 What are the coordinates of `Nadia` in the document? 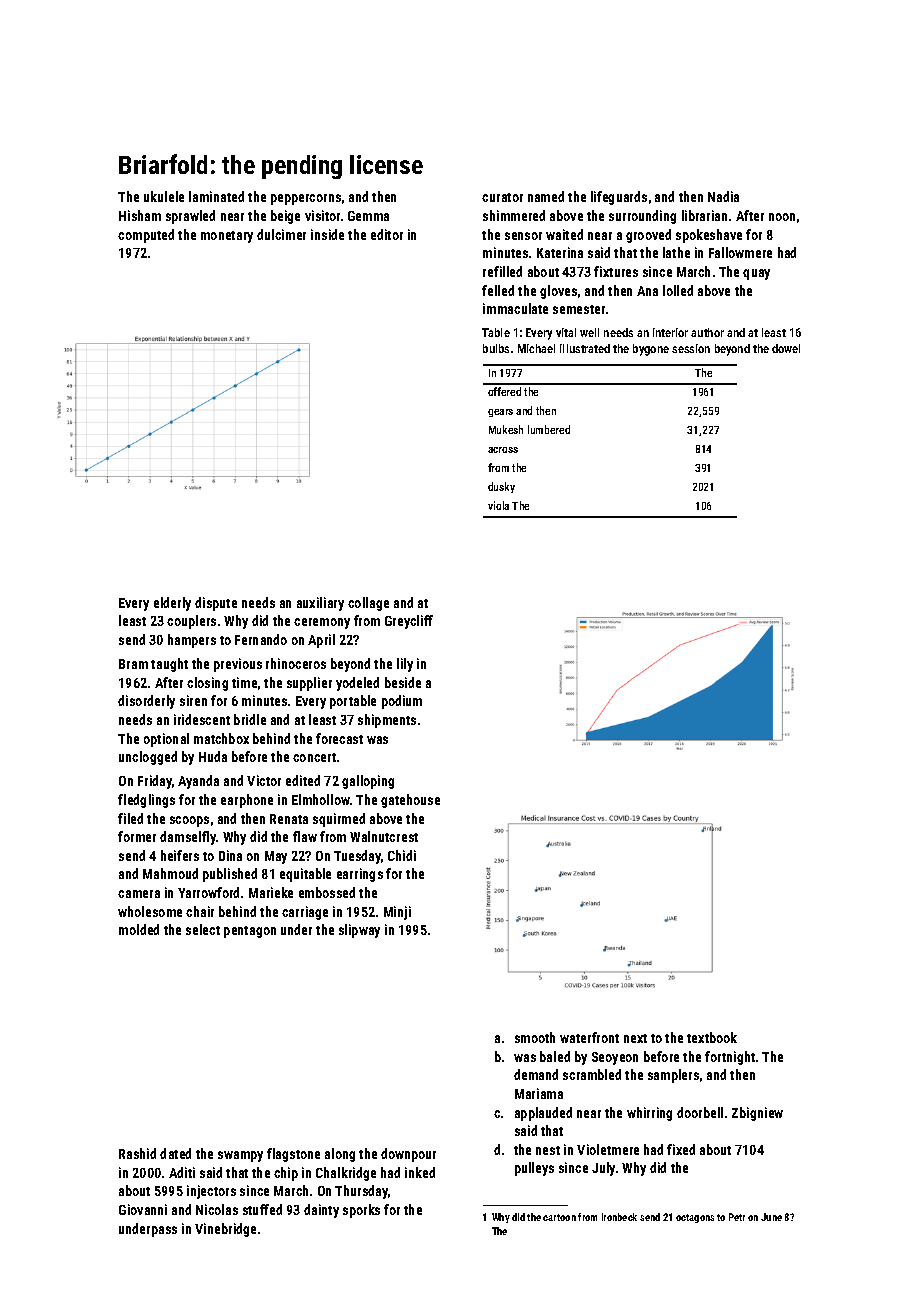 It's located at (723, 196).
